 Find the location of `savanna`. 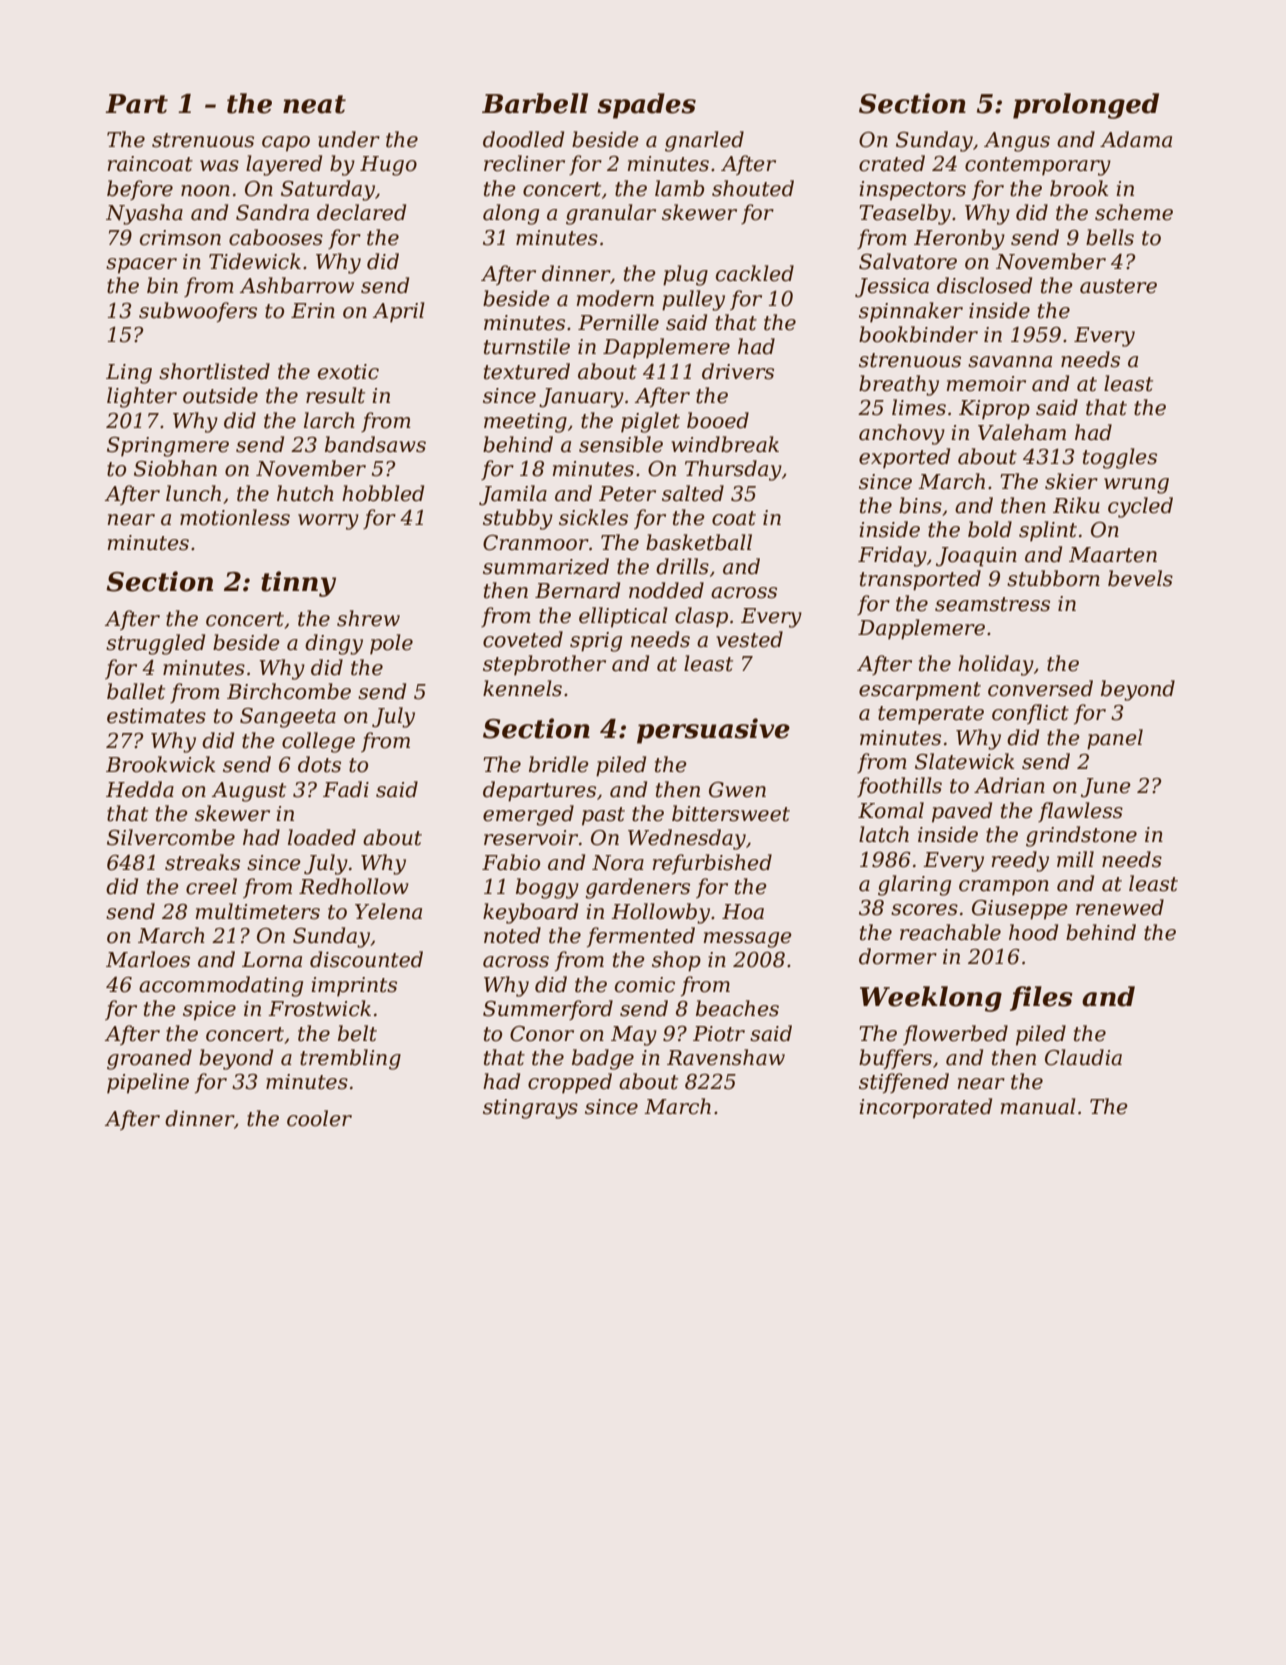

savanna is located at coordinates (1010, 362).
